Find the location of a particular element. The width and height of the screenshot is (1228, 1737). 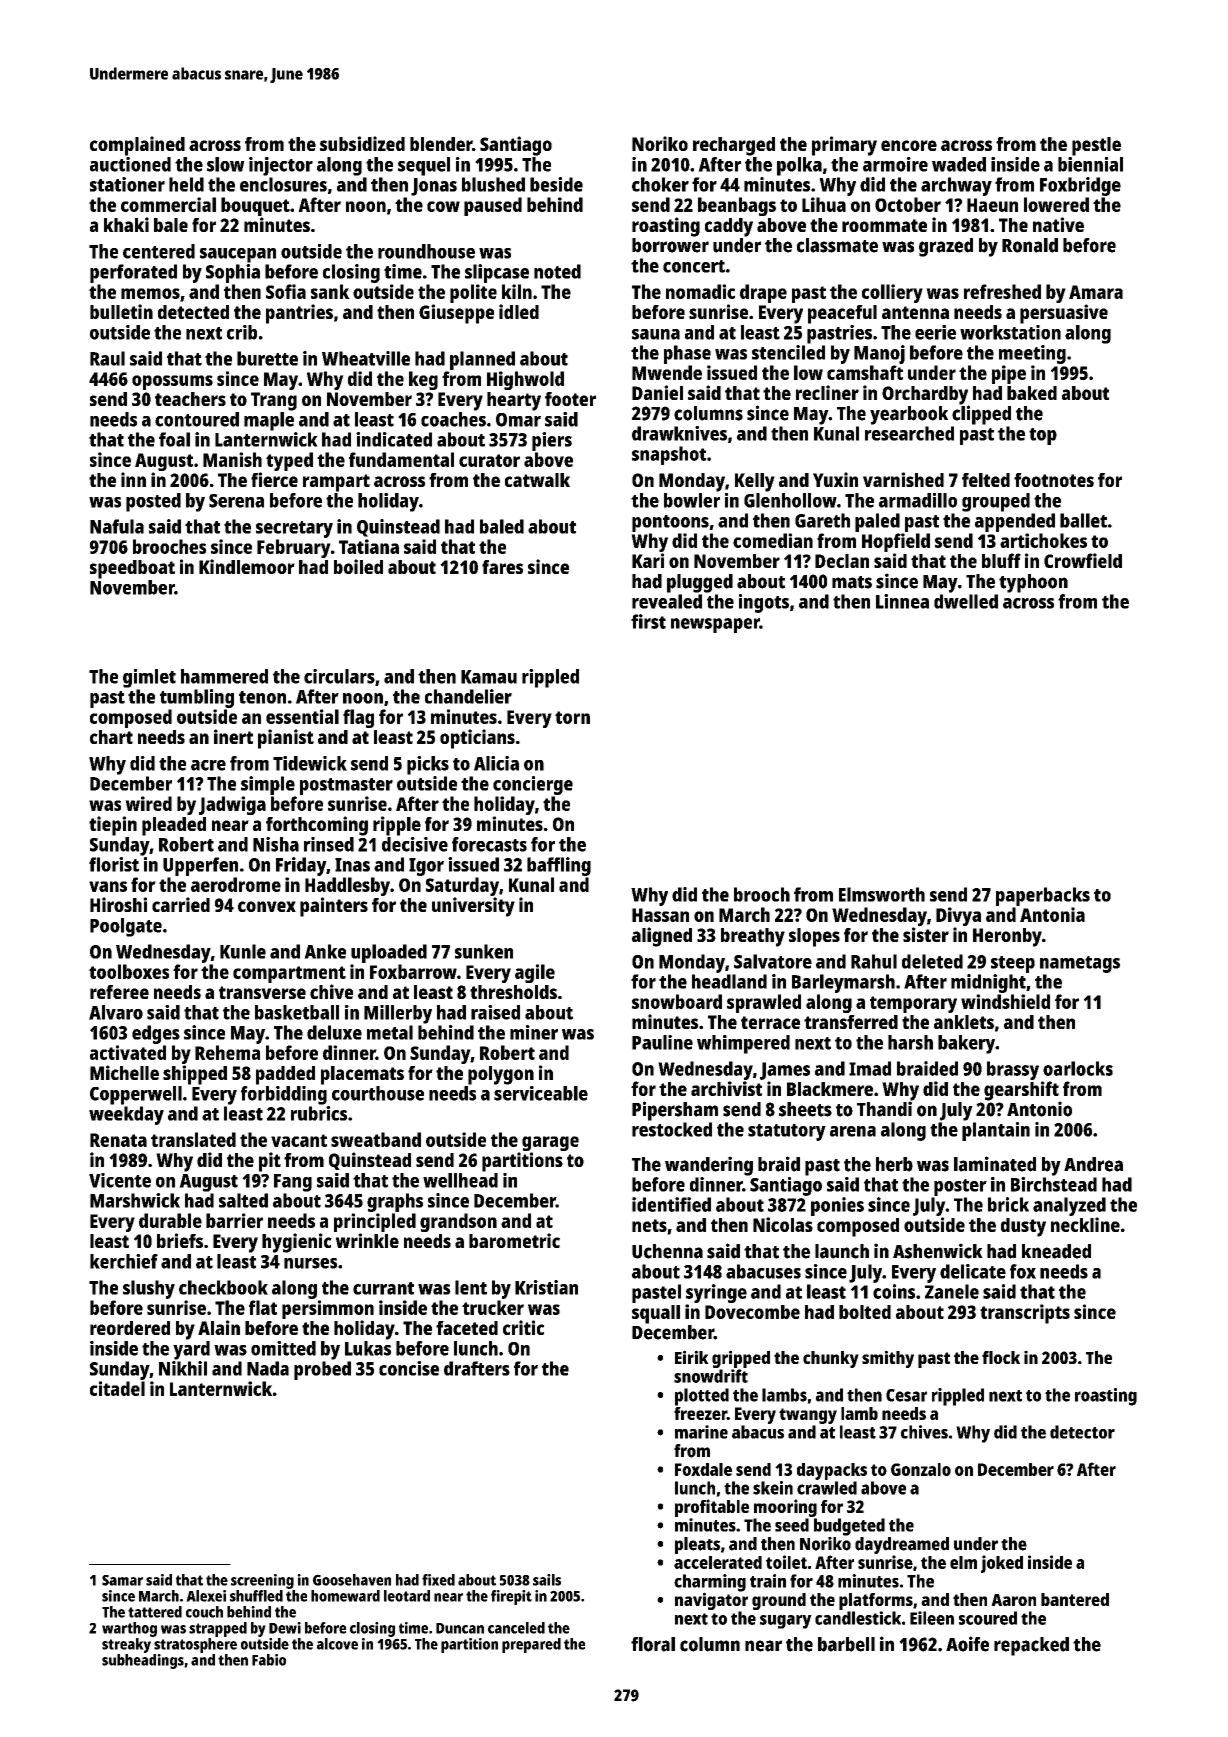

primary is located at coordinates (844, 146).
